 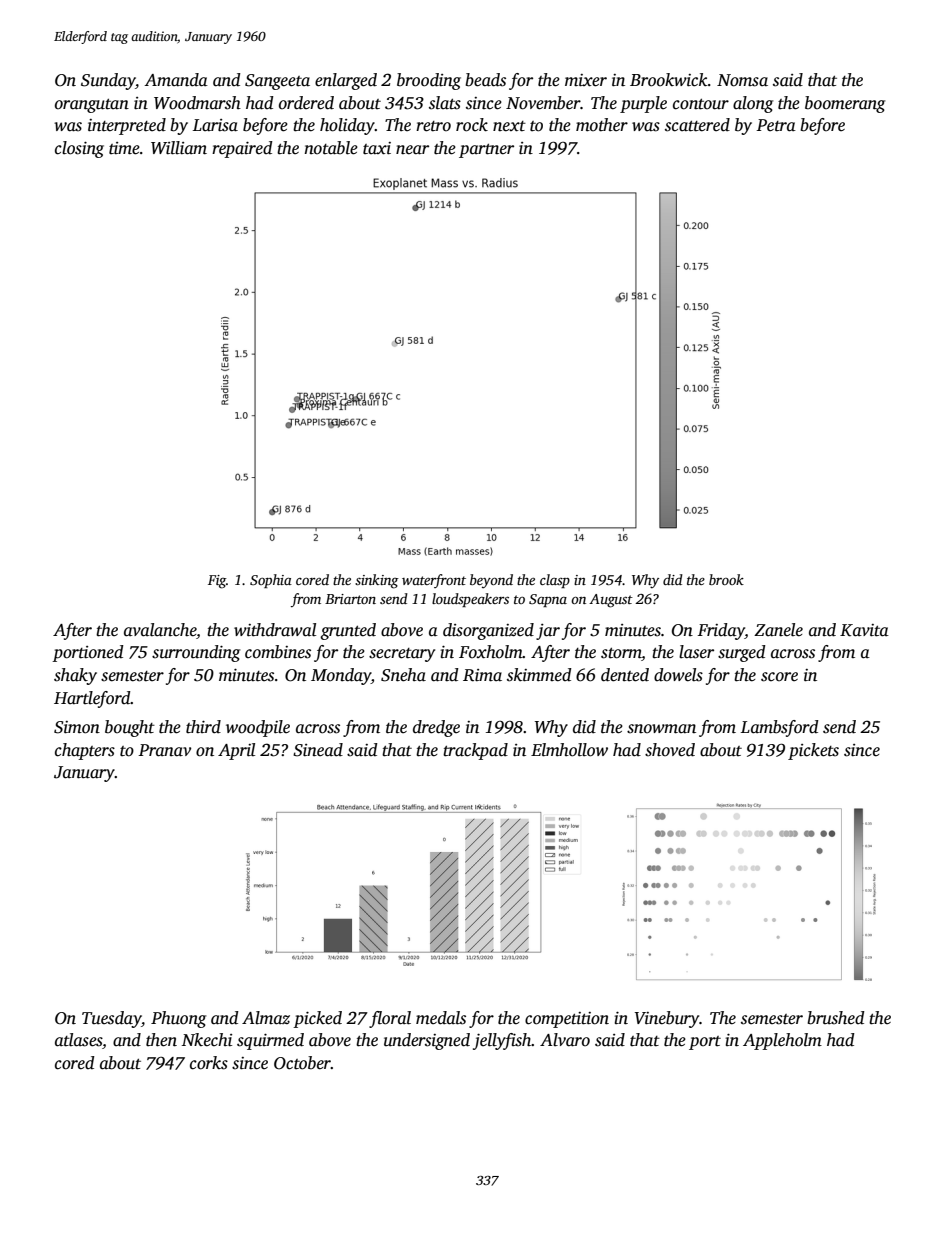 What do you see at coordinates (266, 1018) in the screenshot?
I see `Almaz` at bounding box center [266, 1018].
